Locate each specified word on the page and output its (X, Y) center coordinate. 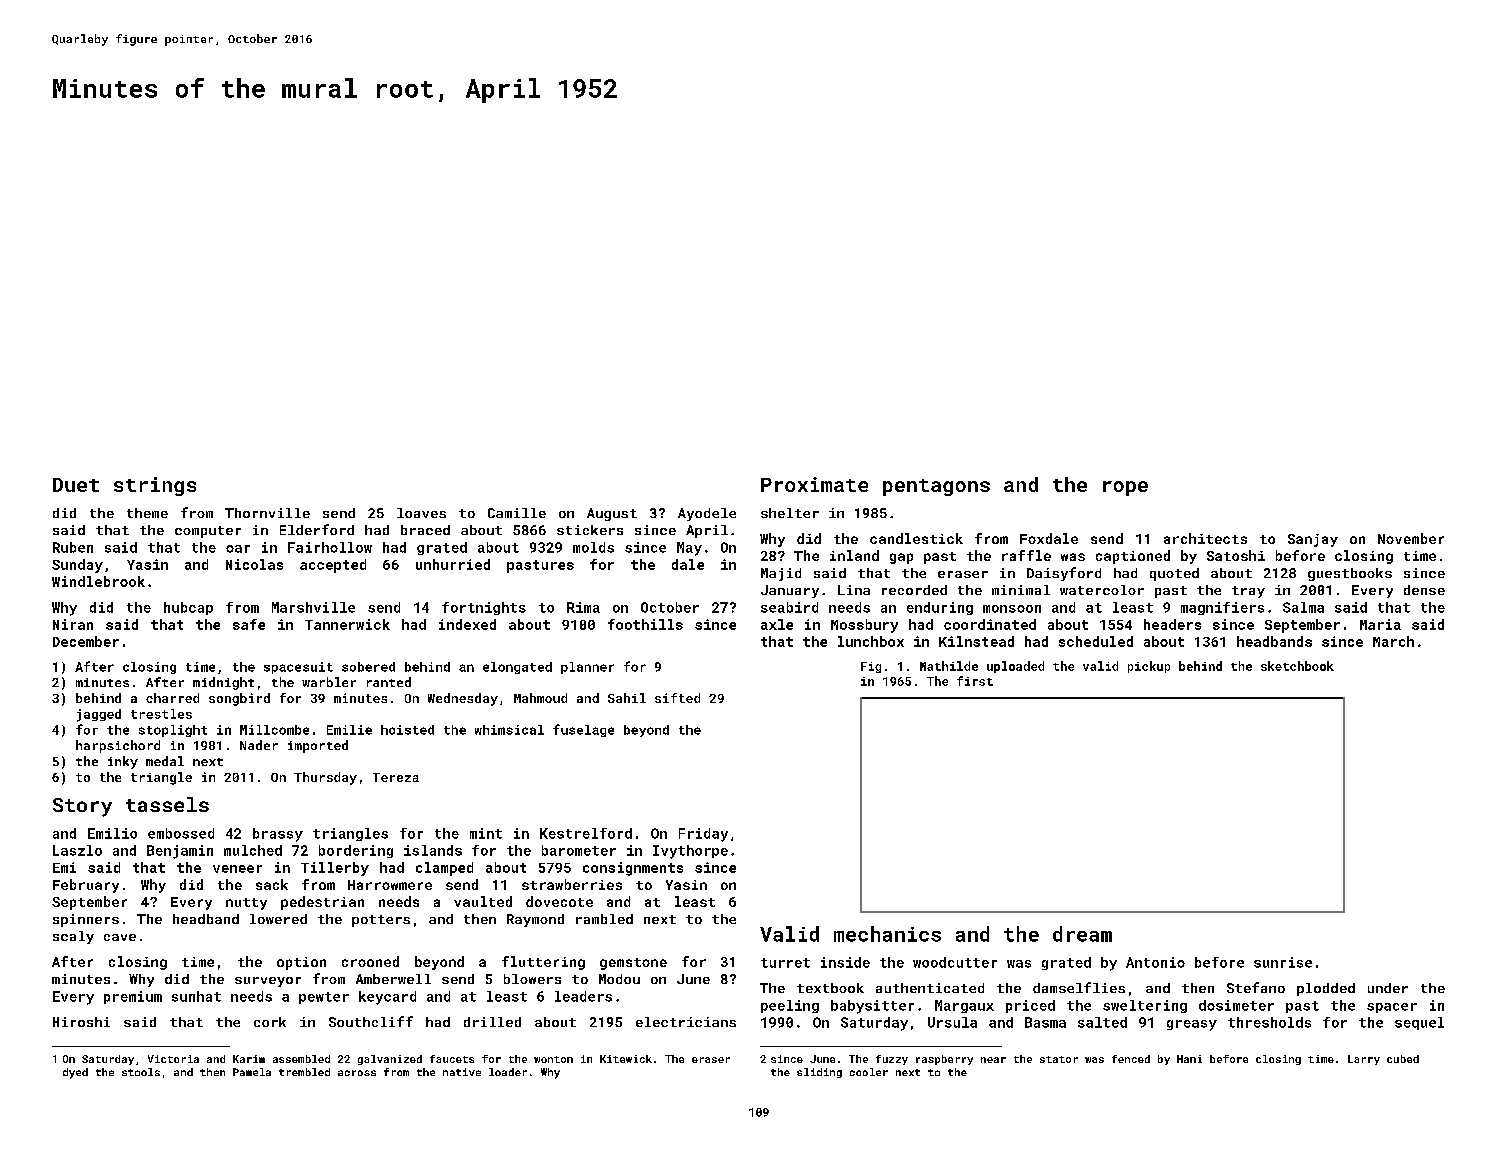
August (612, 514)
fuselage (583, 730)
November (1411, 538)
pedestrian (322, 903)
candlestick (916, 538)
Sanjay (1313, 540)
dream (1082, 934)
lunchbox (871, 641)
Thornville (267, 513)
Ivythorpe (690, 852)
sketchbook (1297, 666)
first (975, 681)
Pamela (252, 1072)
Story (82, 807)
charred (172, 698)
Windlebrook (98, 581)
